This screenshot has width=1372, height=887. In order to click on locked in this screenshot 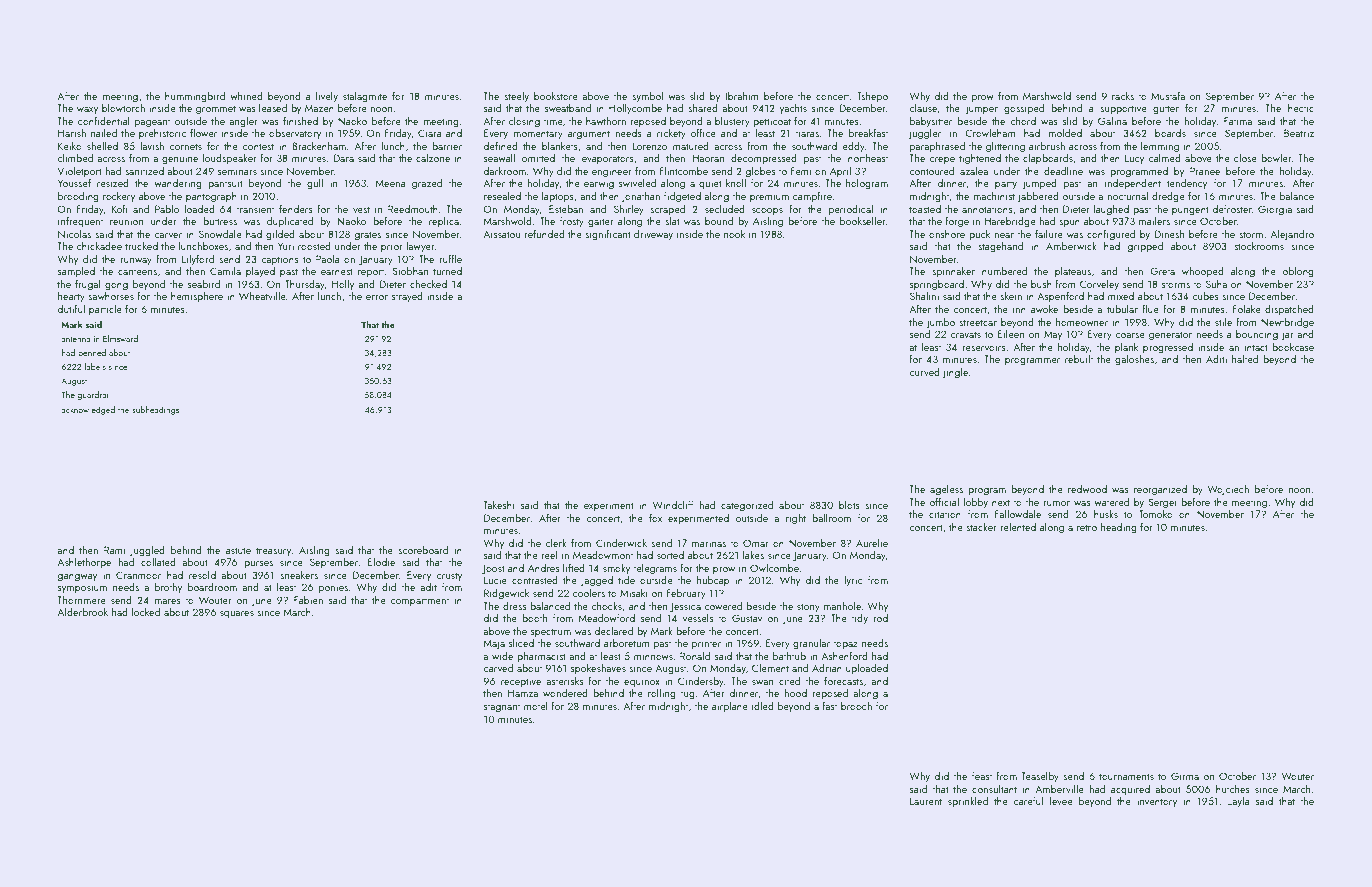, I will do `click(146, 612)`.
